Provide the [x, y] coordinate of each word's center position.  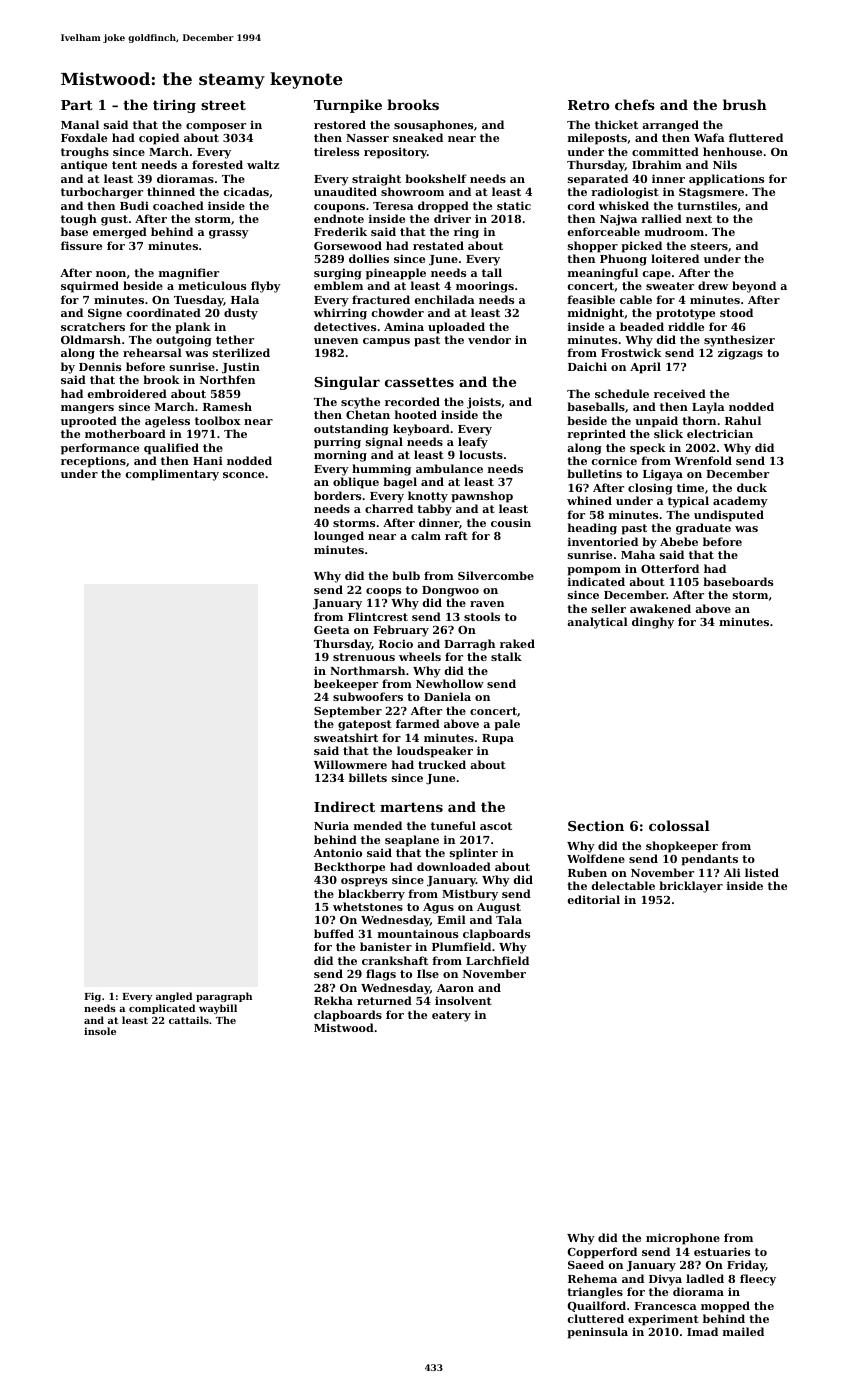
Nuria [331, 825]
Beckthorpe [349, 868]
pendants [709, 860]
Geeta [332, 630]
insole [100, 1031]
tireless [336, 151]
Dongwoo [450, 591]
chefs [635, 104]
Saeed [586, 1264]
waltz [263, 164]
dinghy [653, 623]
